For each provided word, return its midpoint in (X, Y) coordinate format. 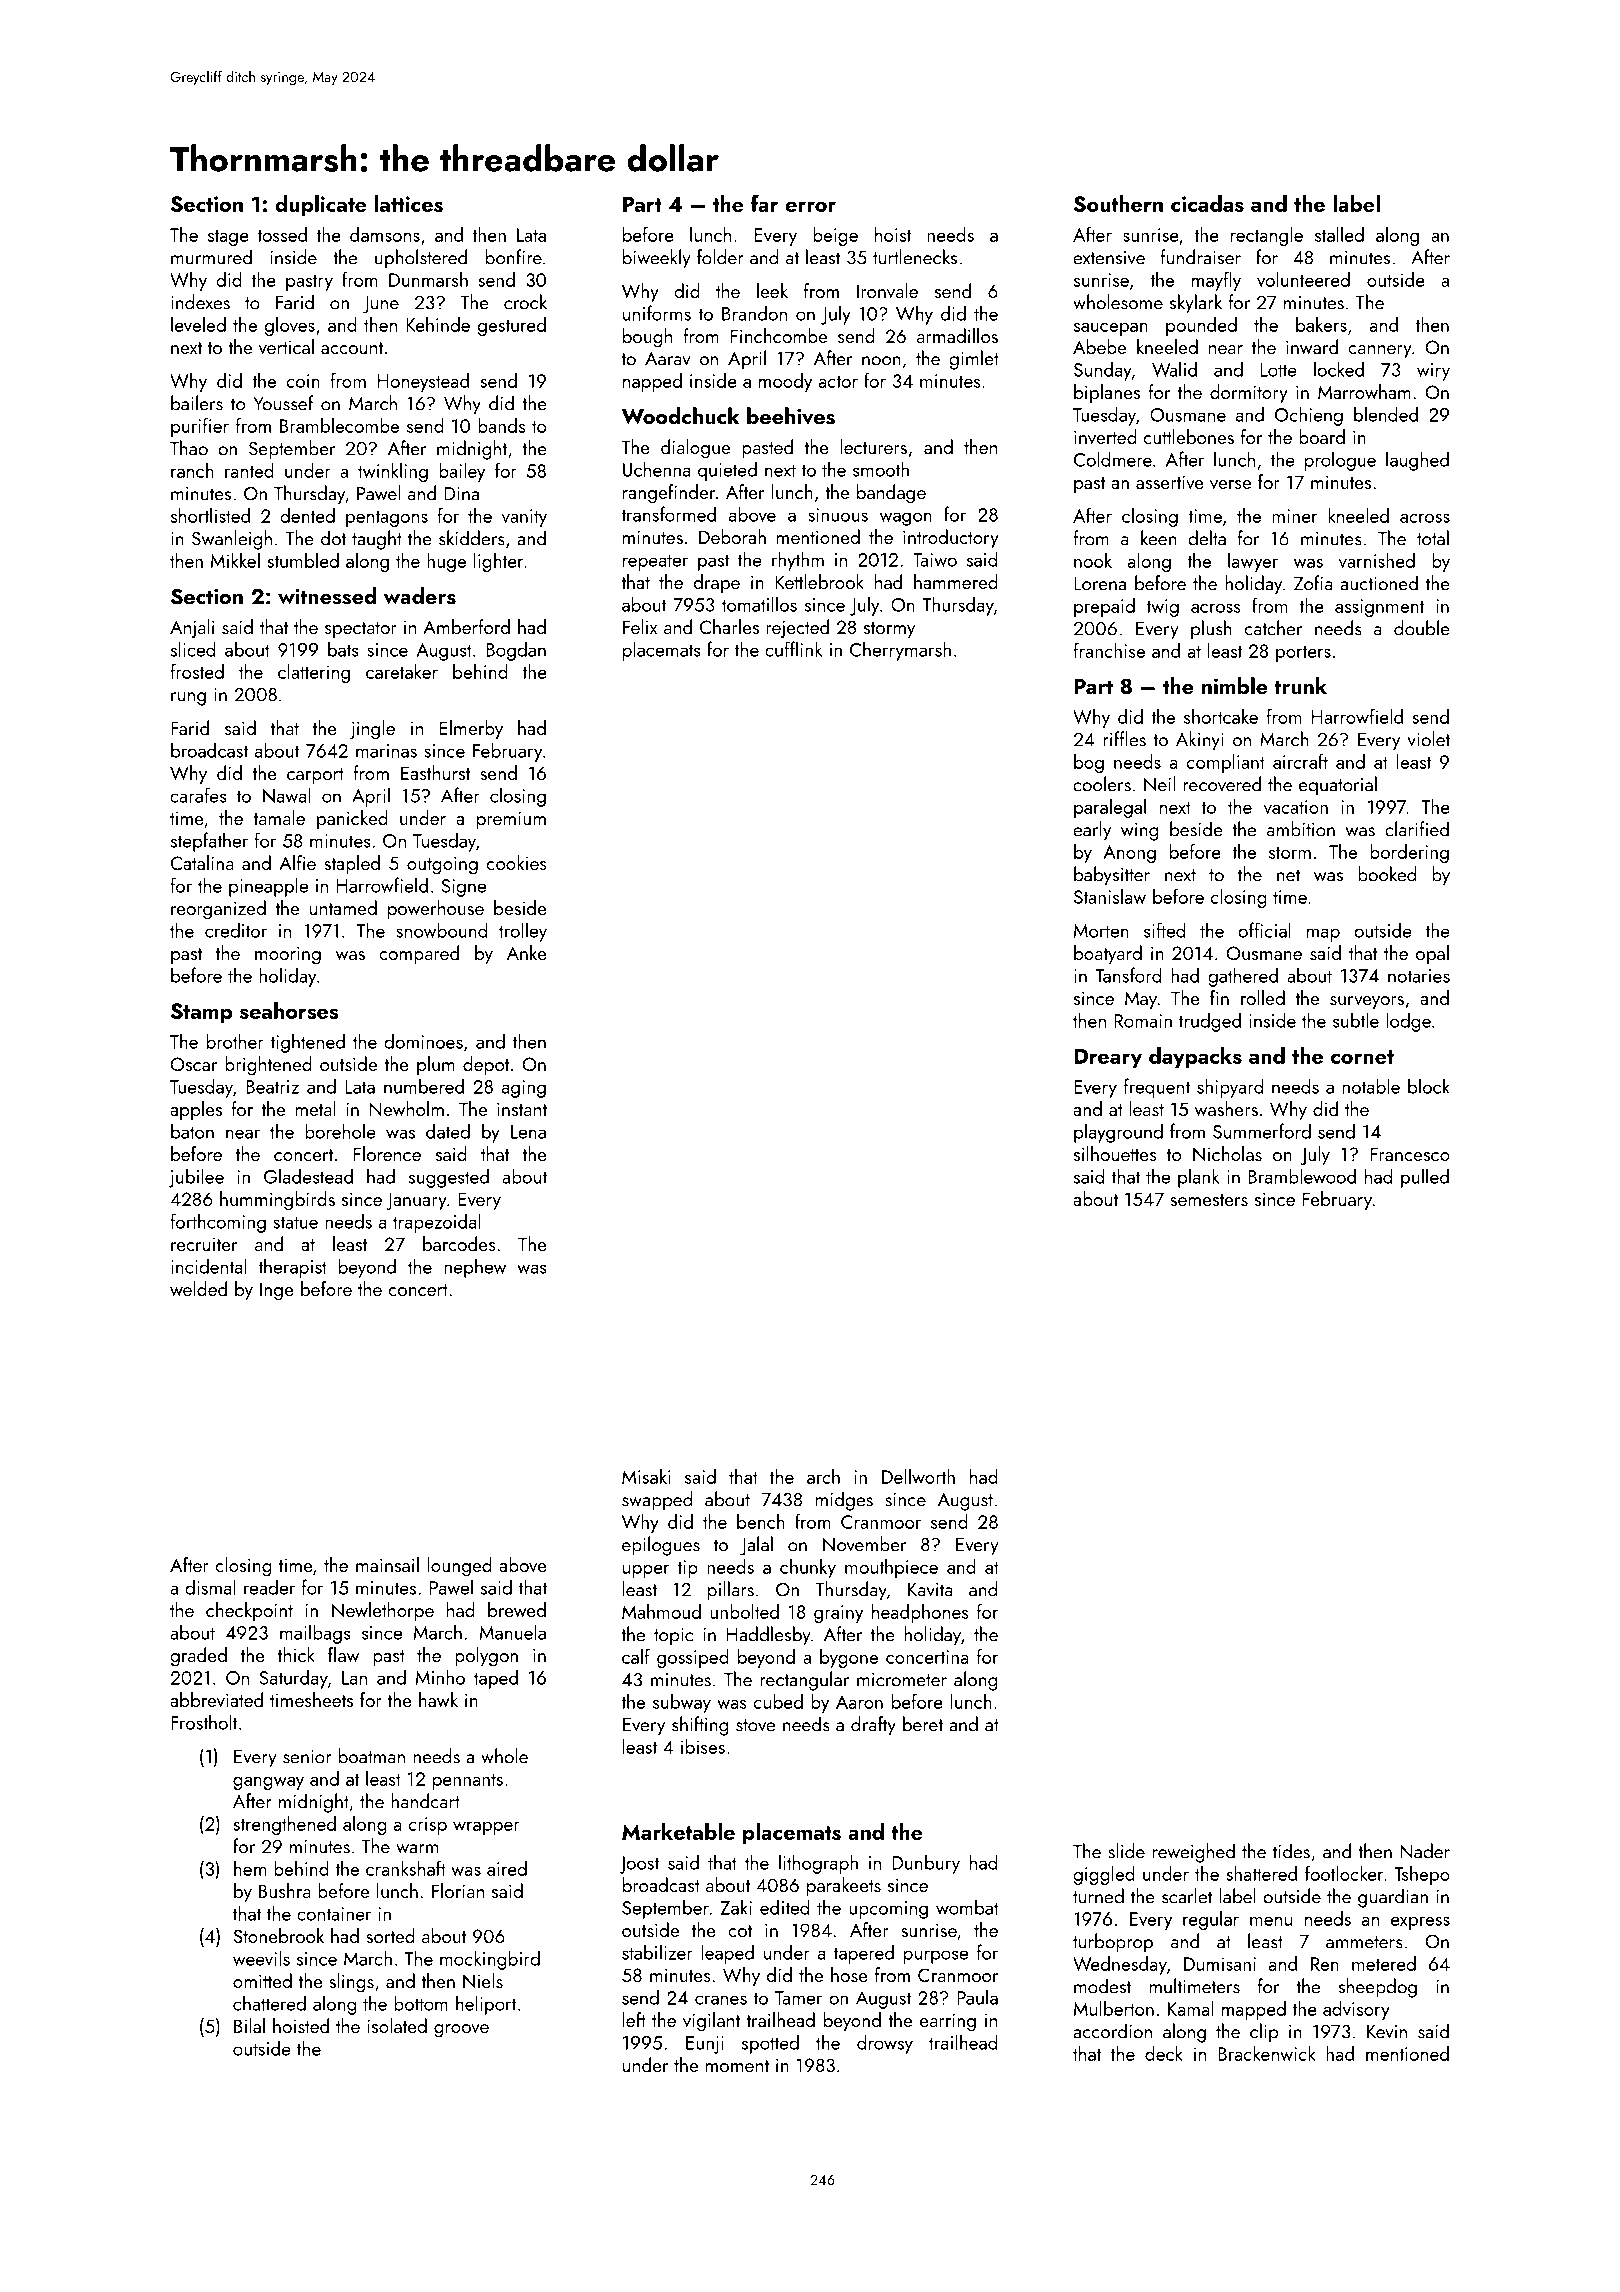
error (810, 206)
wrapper (486, 1828)
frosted (197, 671)
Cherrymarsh (900, 651)
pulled (1425, 1178)
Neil (1159, 784)
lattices (409, 203)
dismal (210, 1587)
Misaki (646, 1476)
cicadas (1207, 203)
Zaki (736, 1907)
